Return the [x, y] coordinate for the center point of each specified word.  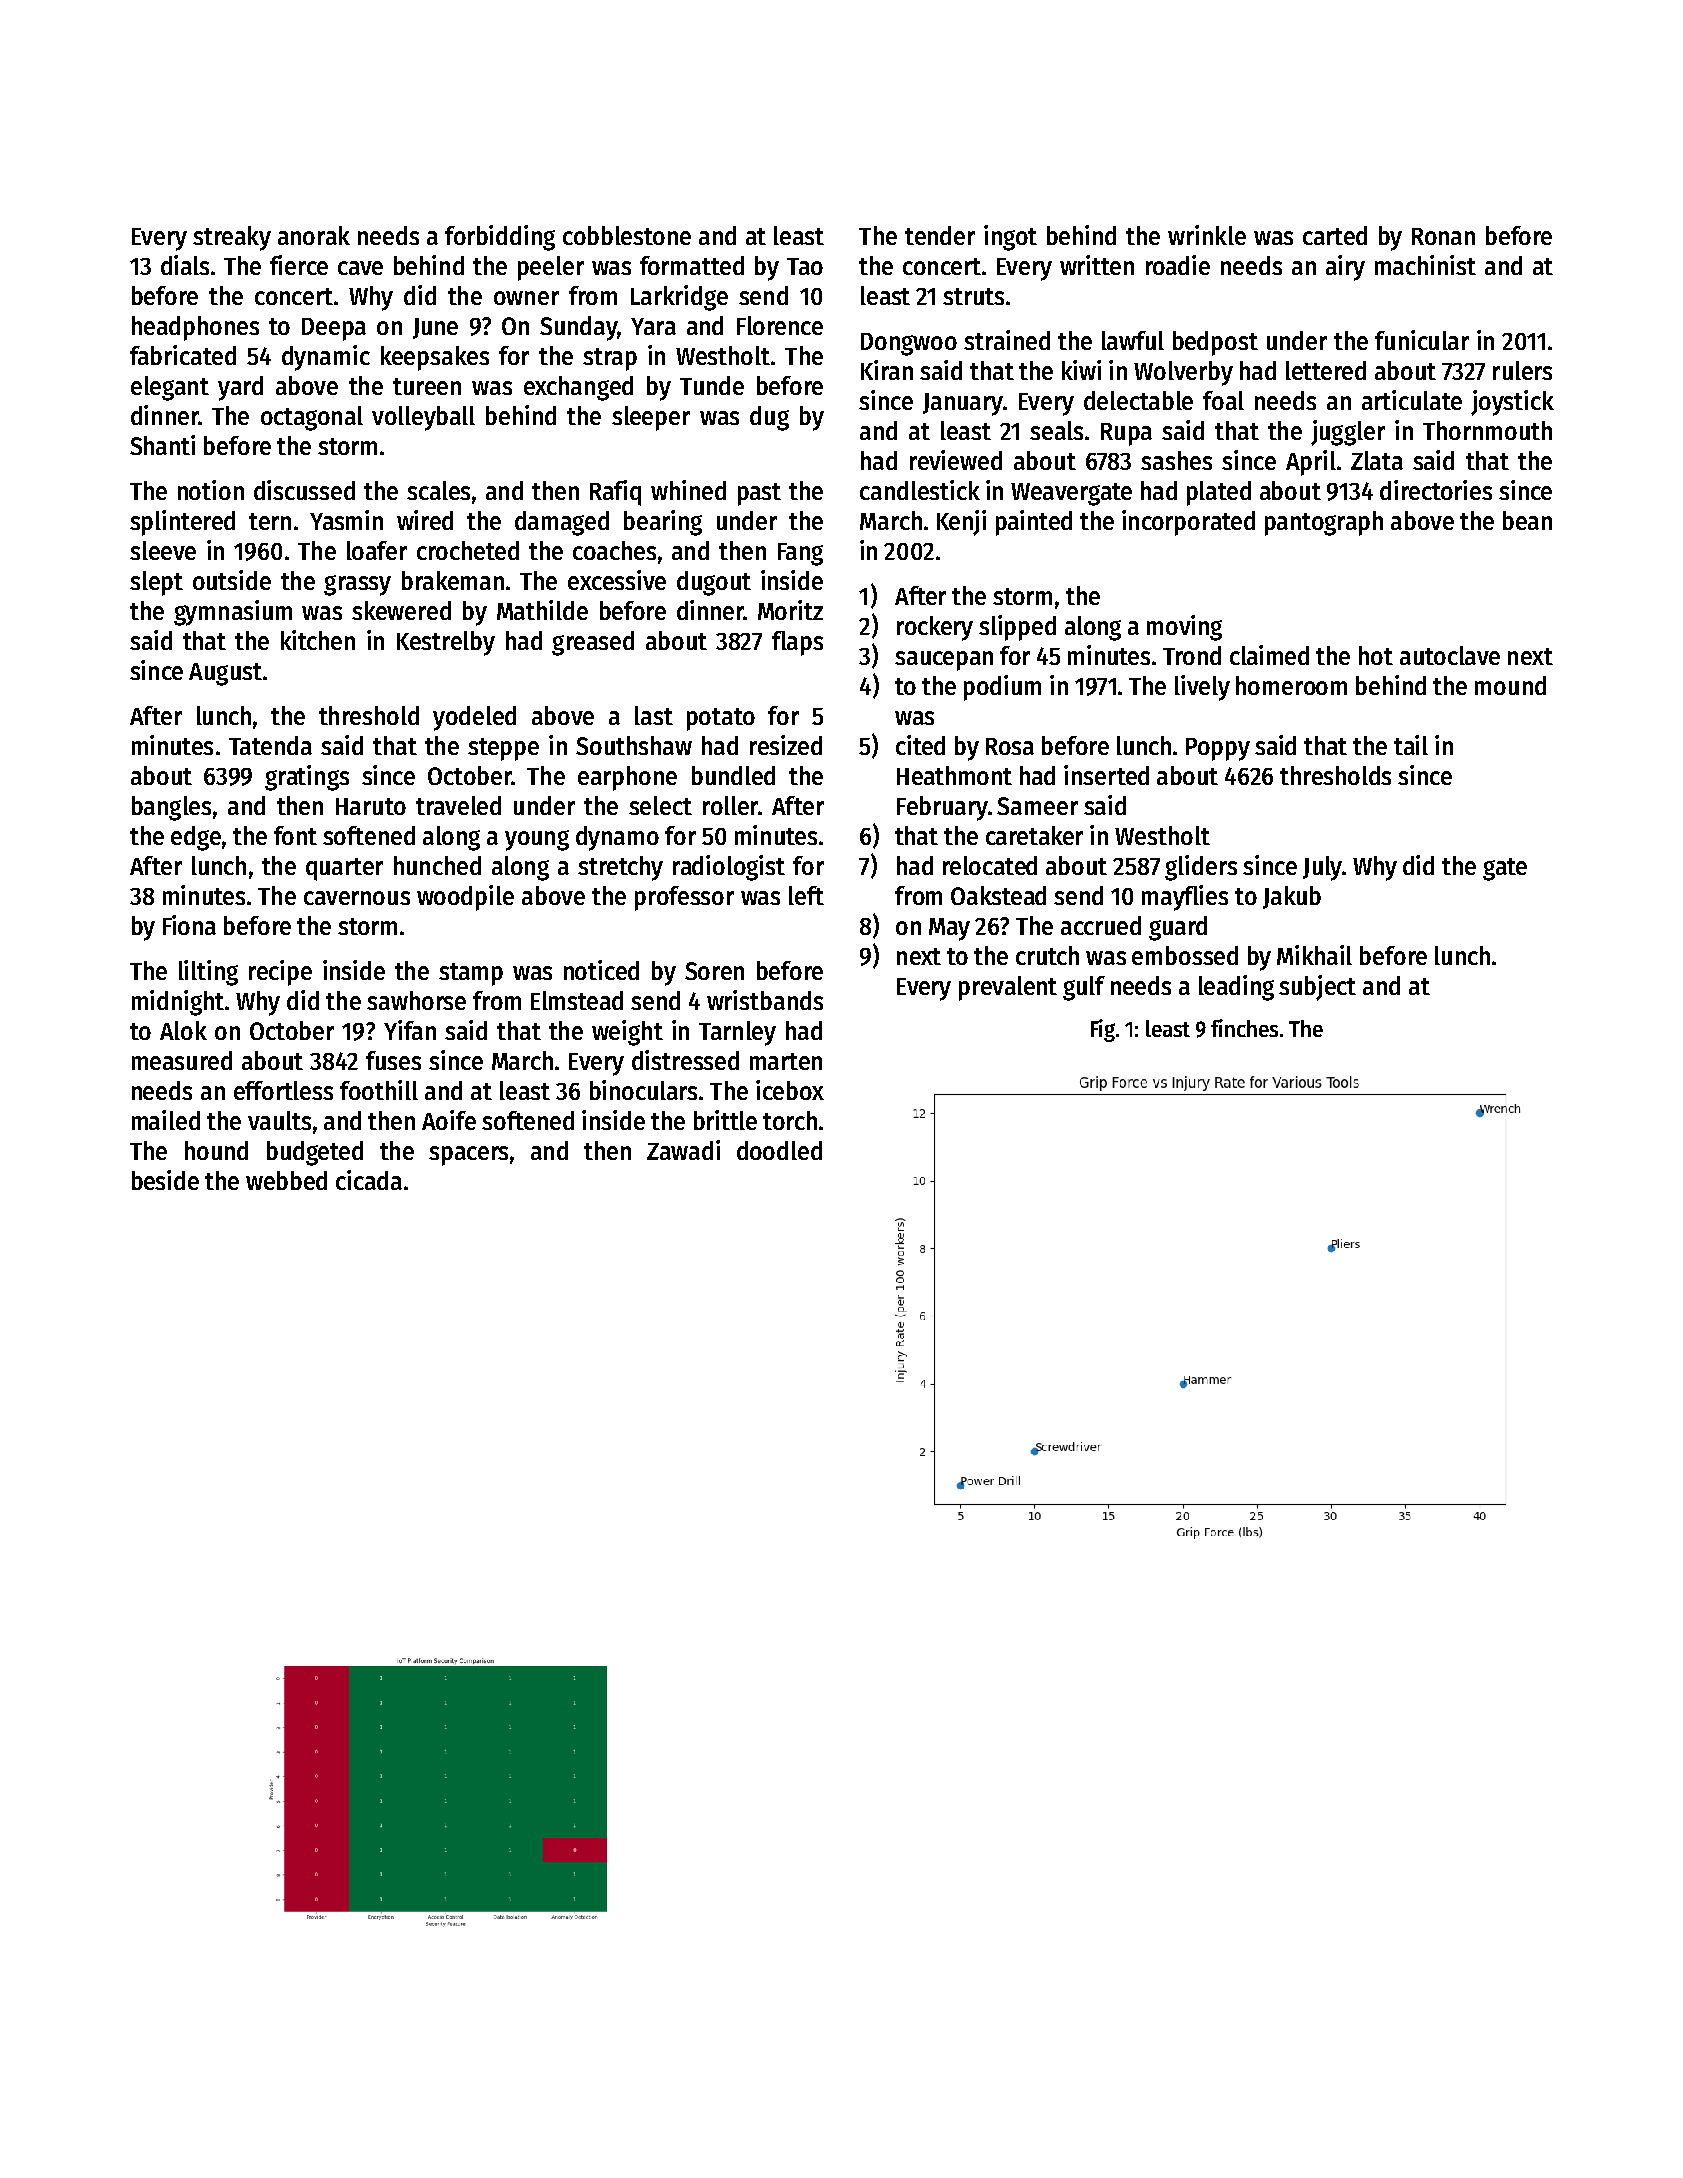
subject [1317, 988]
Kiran [887, 370]
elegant [170, 388]
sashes [1176, 460]
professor [684, 898]
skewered [401, 610]
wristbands [765, 1000]
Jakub [1292, 897]
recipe [280, 973]
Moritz [790, 610]
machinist [1425, 265]
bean [1527, 520]
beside [165, 1180]
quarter [344, 869]
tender [940, 235]
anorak [314, 235]
